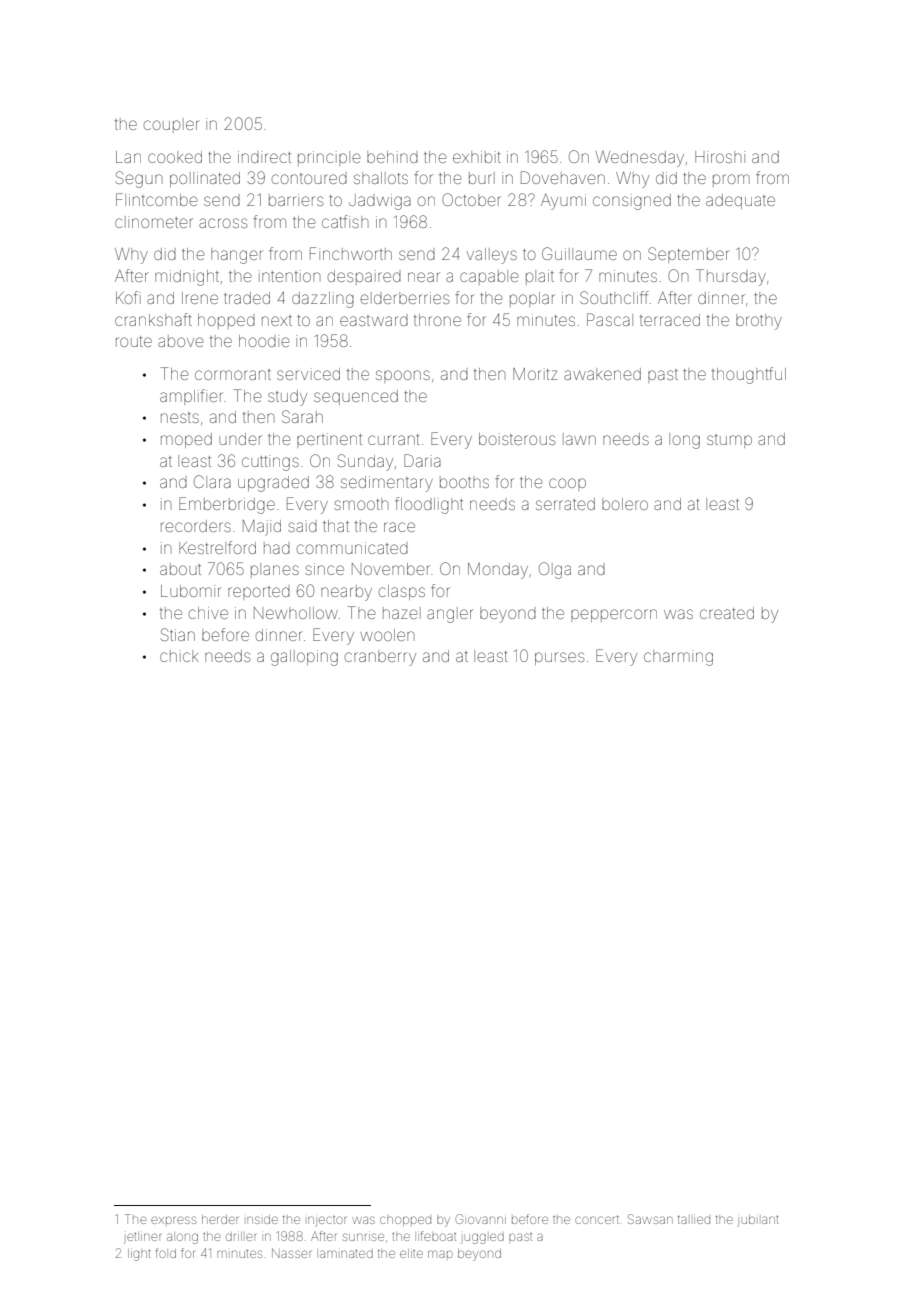  What do you see at coordinates (346, 1254) in the page?
I see `laminated` at bounding box center [346, 1254].
